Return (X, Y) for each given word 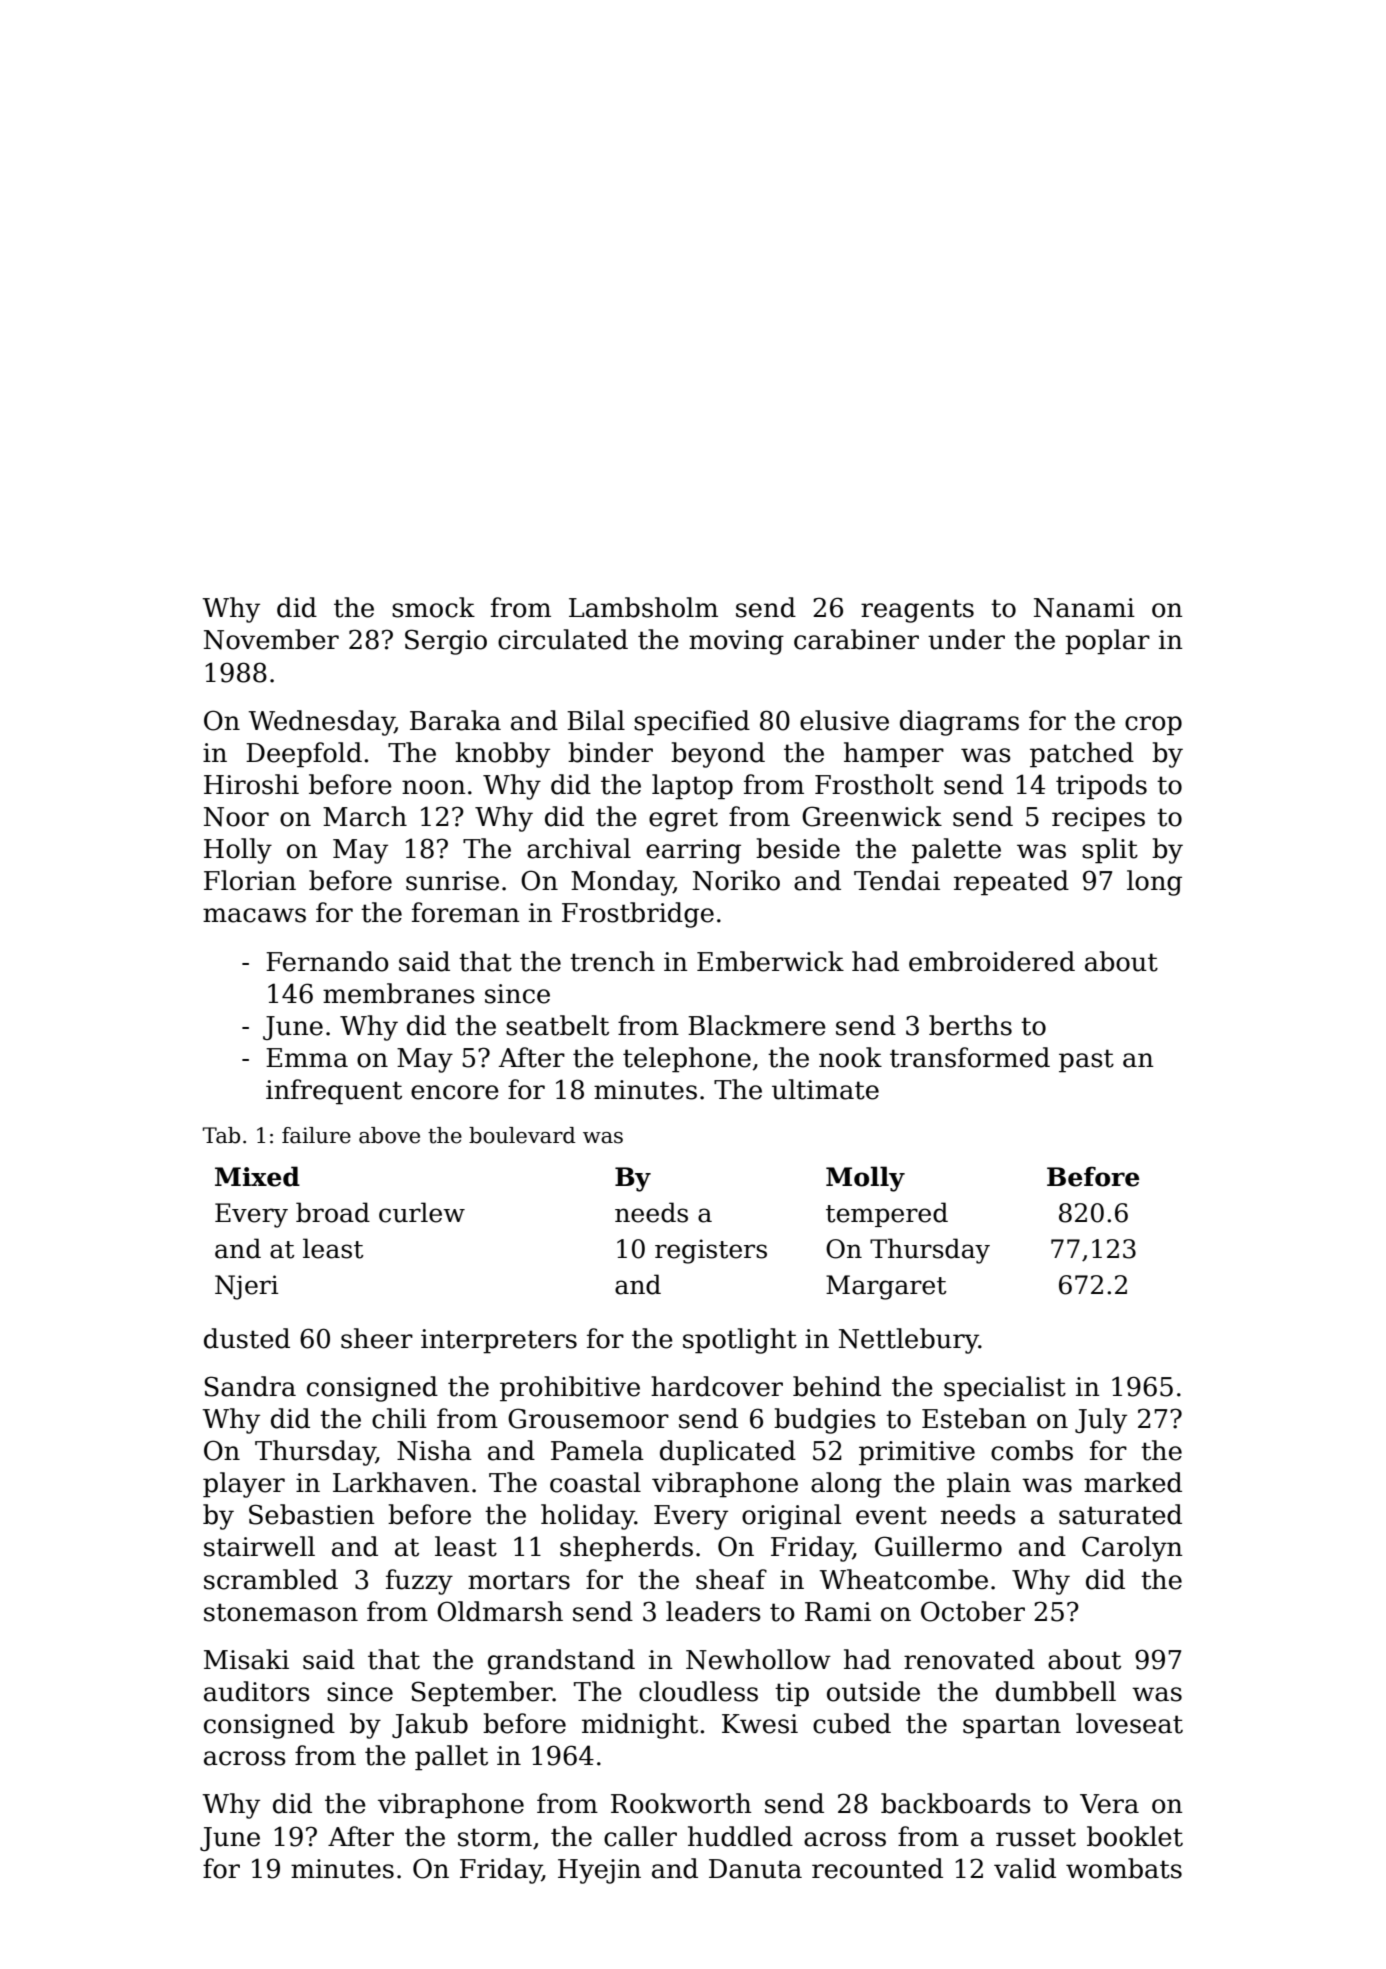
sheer (377, 1338)
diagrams (959, 723)
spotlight (740, 1341)
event (891, 1515)
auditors (257, 1691)
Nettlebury (909, 1341)
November (271, 639)
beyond (718, 755)
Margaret (886, 1287)
